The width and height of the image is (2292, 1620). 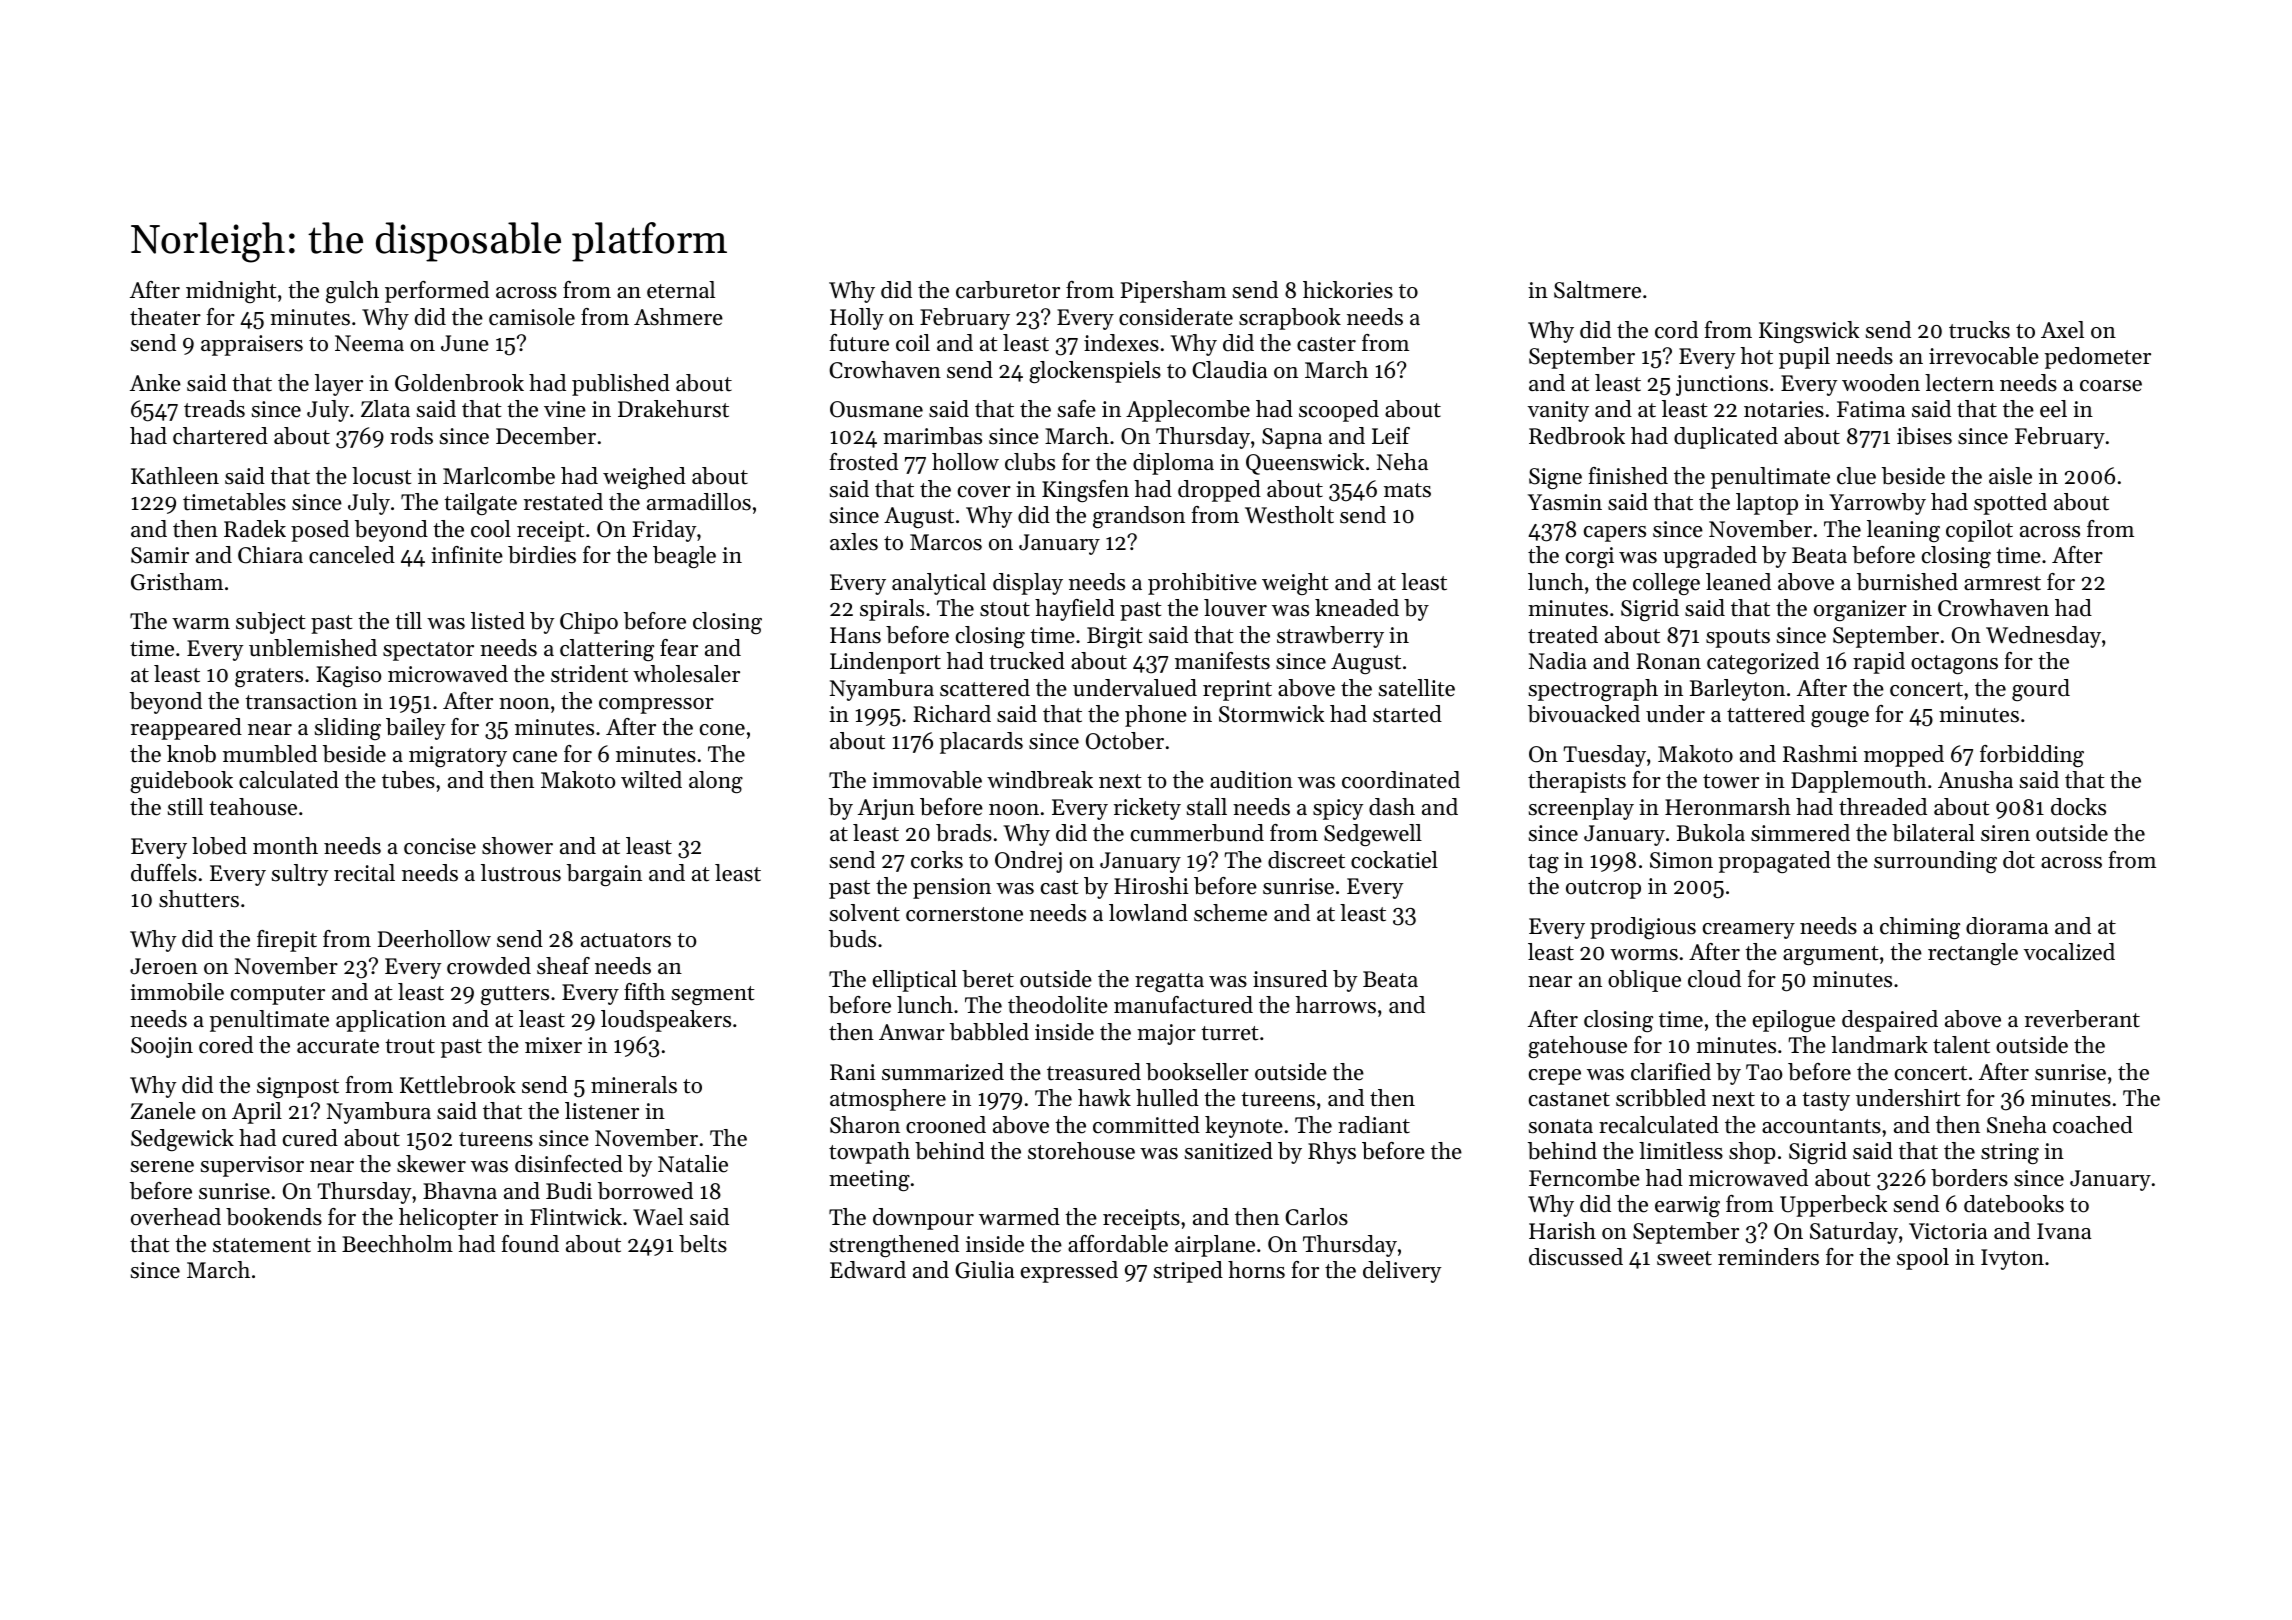 What do you see at coordinates (2012, 1259) in the image?
I see `Ivyton` at bounding box center [2012, 1259].
